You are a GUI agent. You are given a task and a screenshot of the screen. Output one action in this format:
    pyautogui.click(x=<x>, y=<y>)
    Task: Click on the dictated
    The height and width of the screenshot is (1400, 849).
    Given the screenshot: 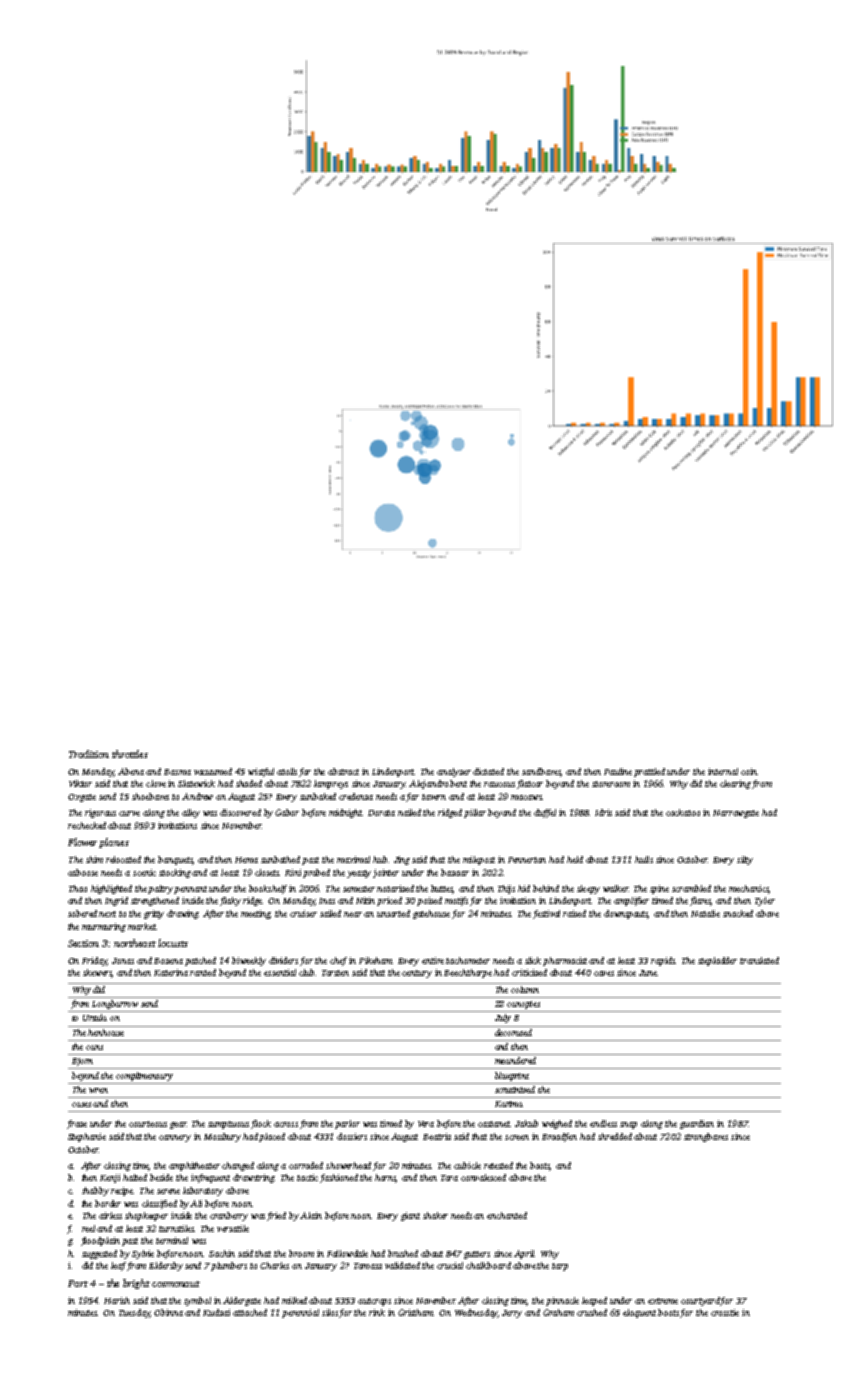 What is the action you would take?
    pyautogui.click(x=488, y=771)
